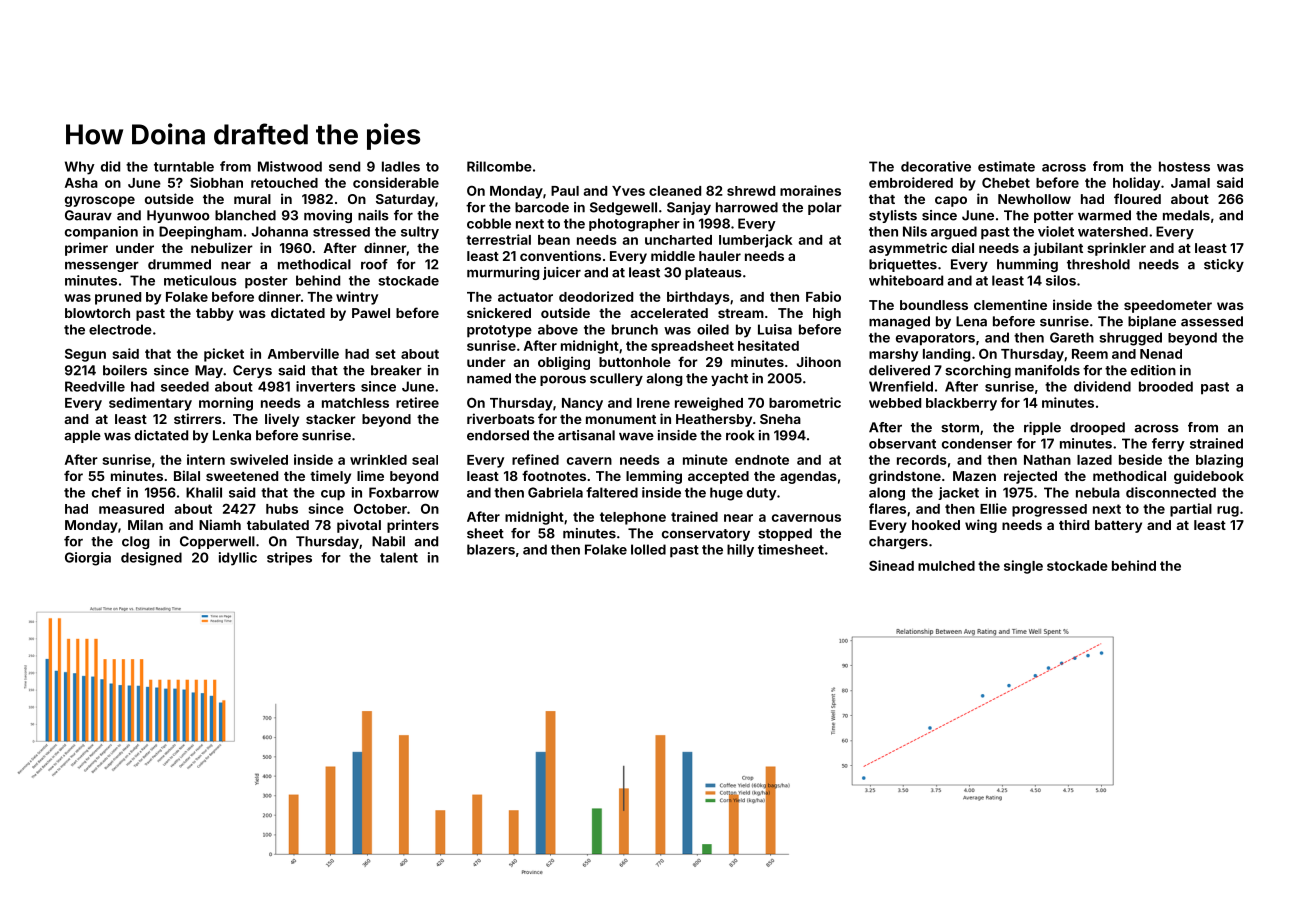 The width and height of the screenshot is (1308, 924). Describe the element at coordinates (768, 345) in the screenshot. I see `hesitated` at that location.
